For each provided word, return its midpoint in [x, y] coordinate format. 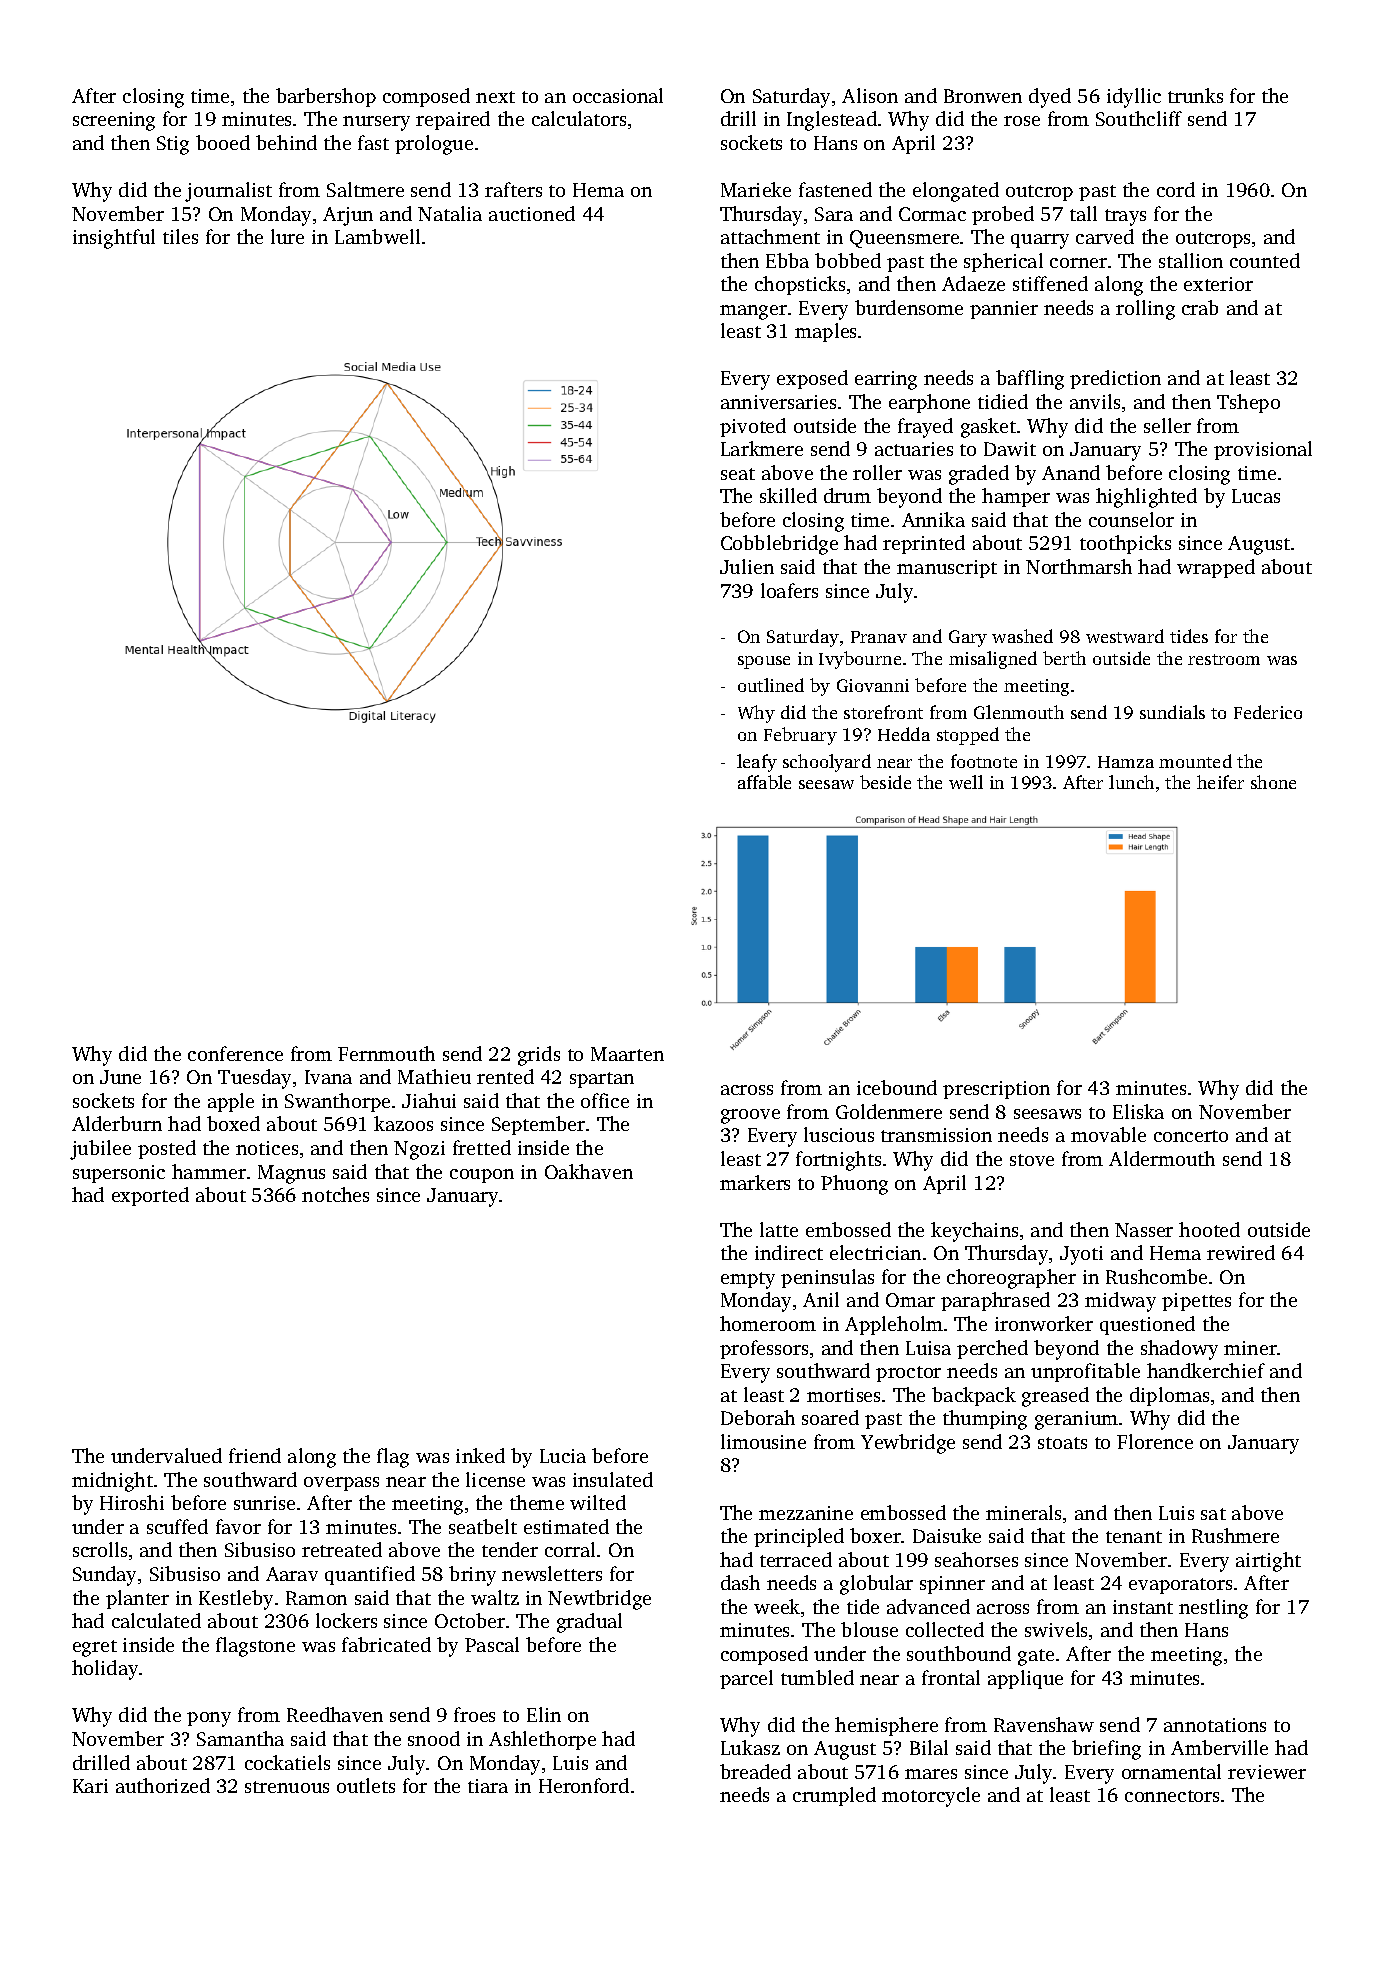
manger [753, 312]
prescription [996, 1090]
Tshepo [1248, 403]
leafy [757, 763]
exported [150, 1196]
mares [931, 1774]
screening [114, 121]
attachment [770, 236]
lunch [1131, 782]
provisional [1263, 450]
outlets [366, 1785]
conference [235, 1053]
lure [287, 236]
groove [750, 1116]
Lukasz [750, 1747]
